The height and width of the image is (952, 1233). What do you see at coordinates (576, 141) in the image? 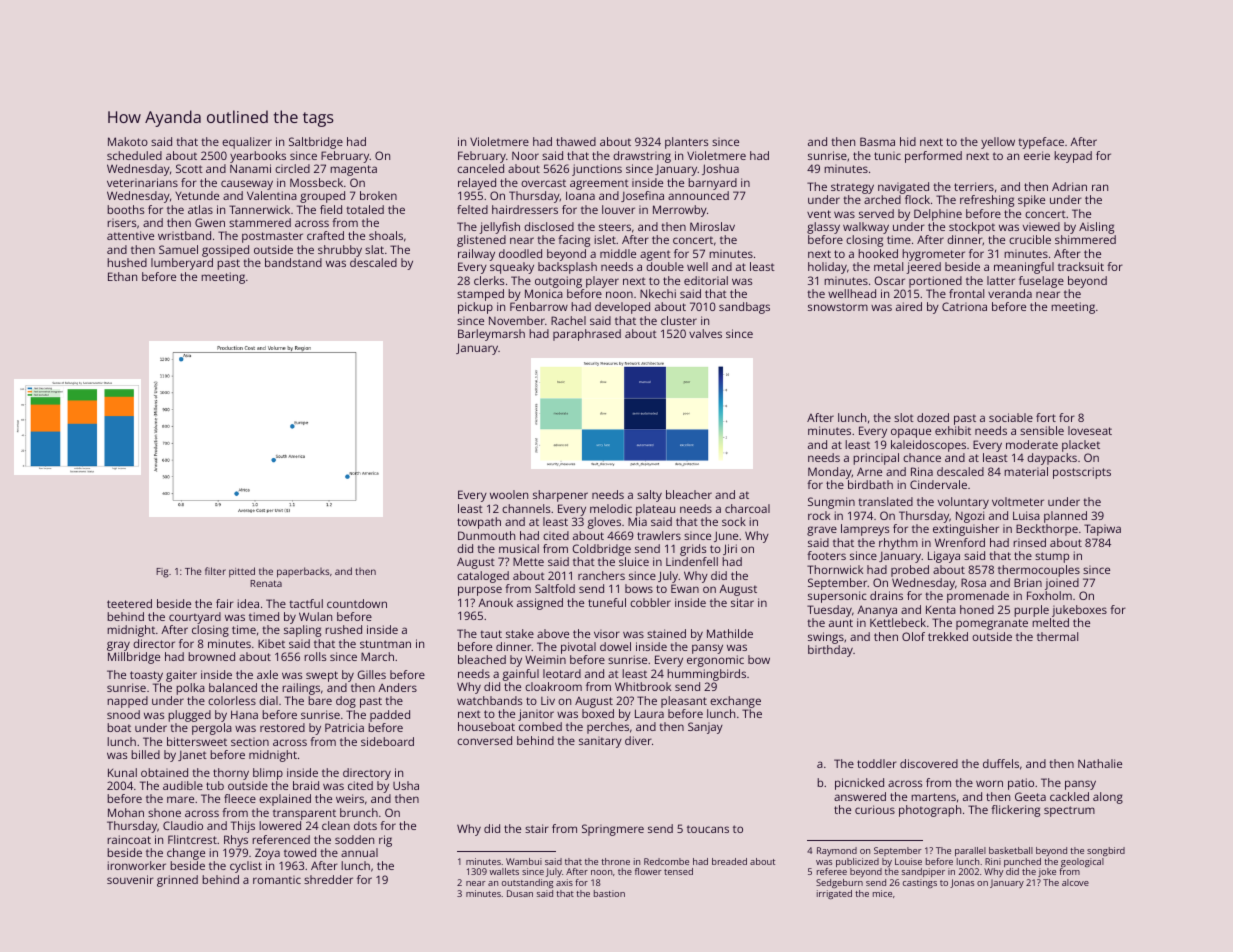
I see `thawed` at bounding box center [576, 141].
